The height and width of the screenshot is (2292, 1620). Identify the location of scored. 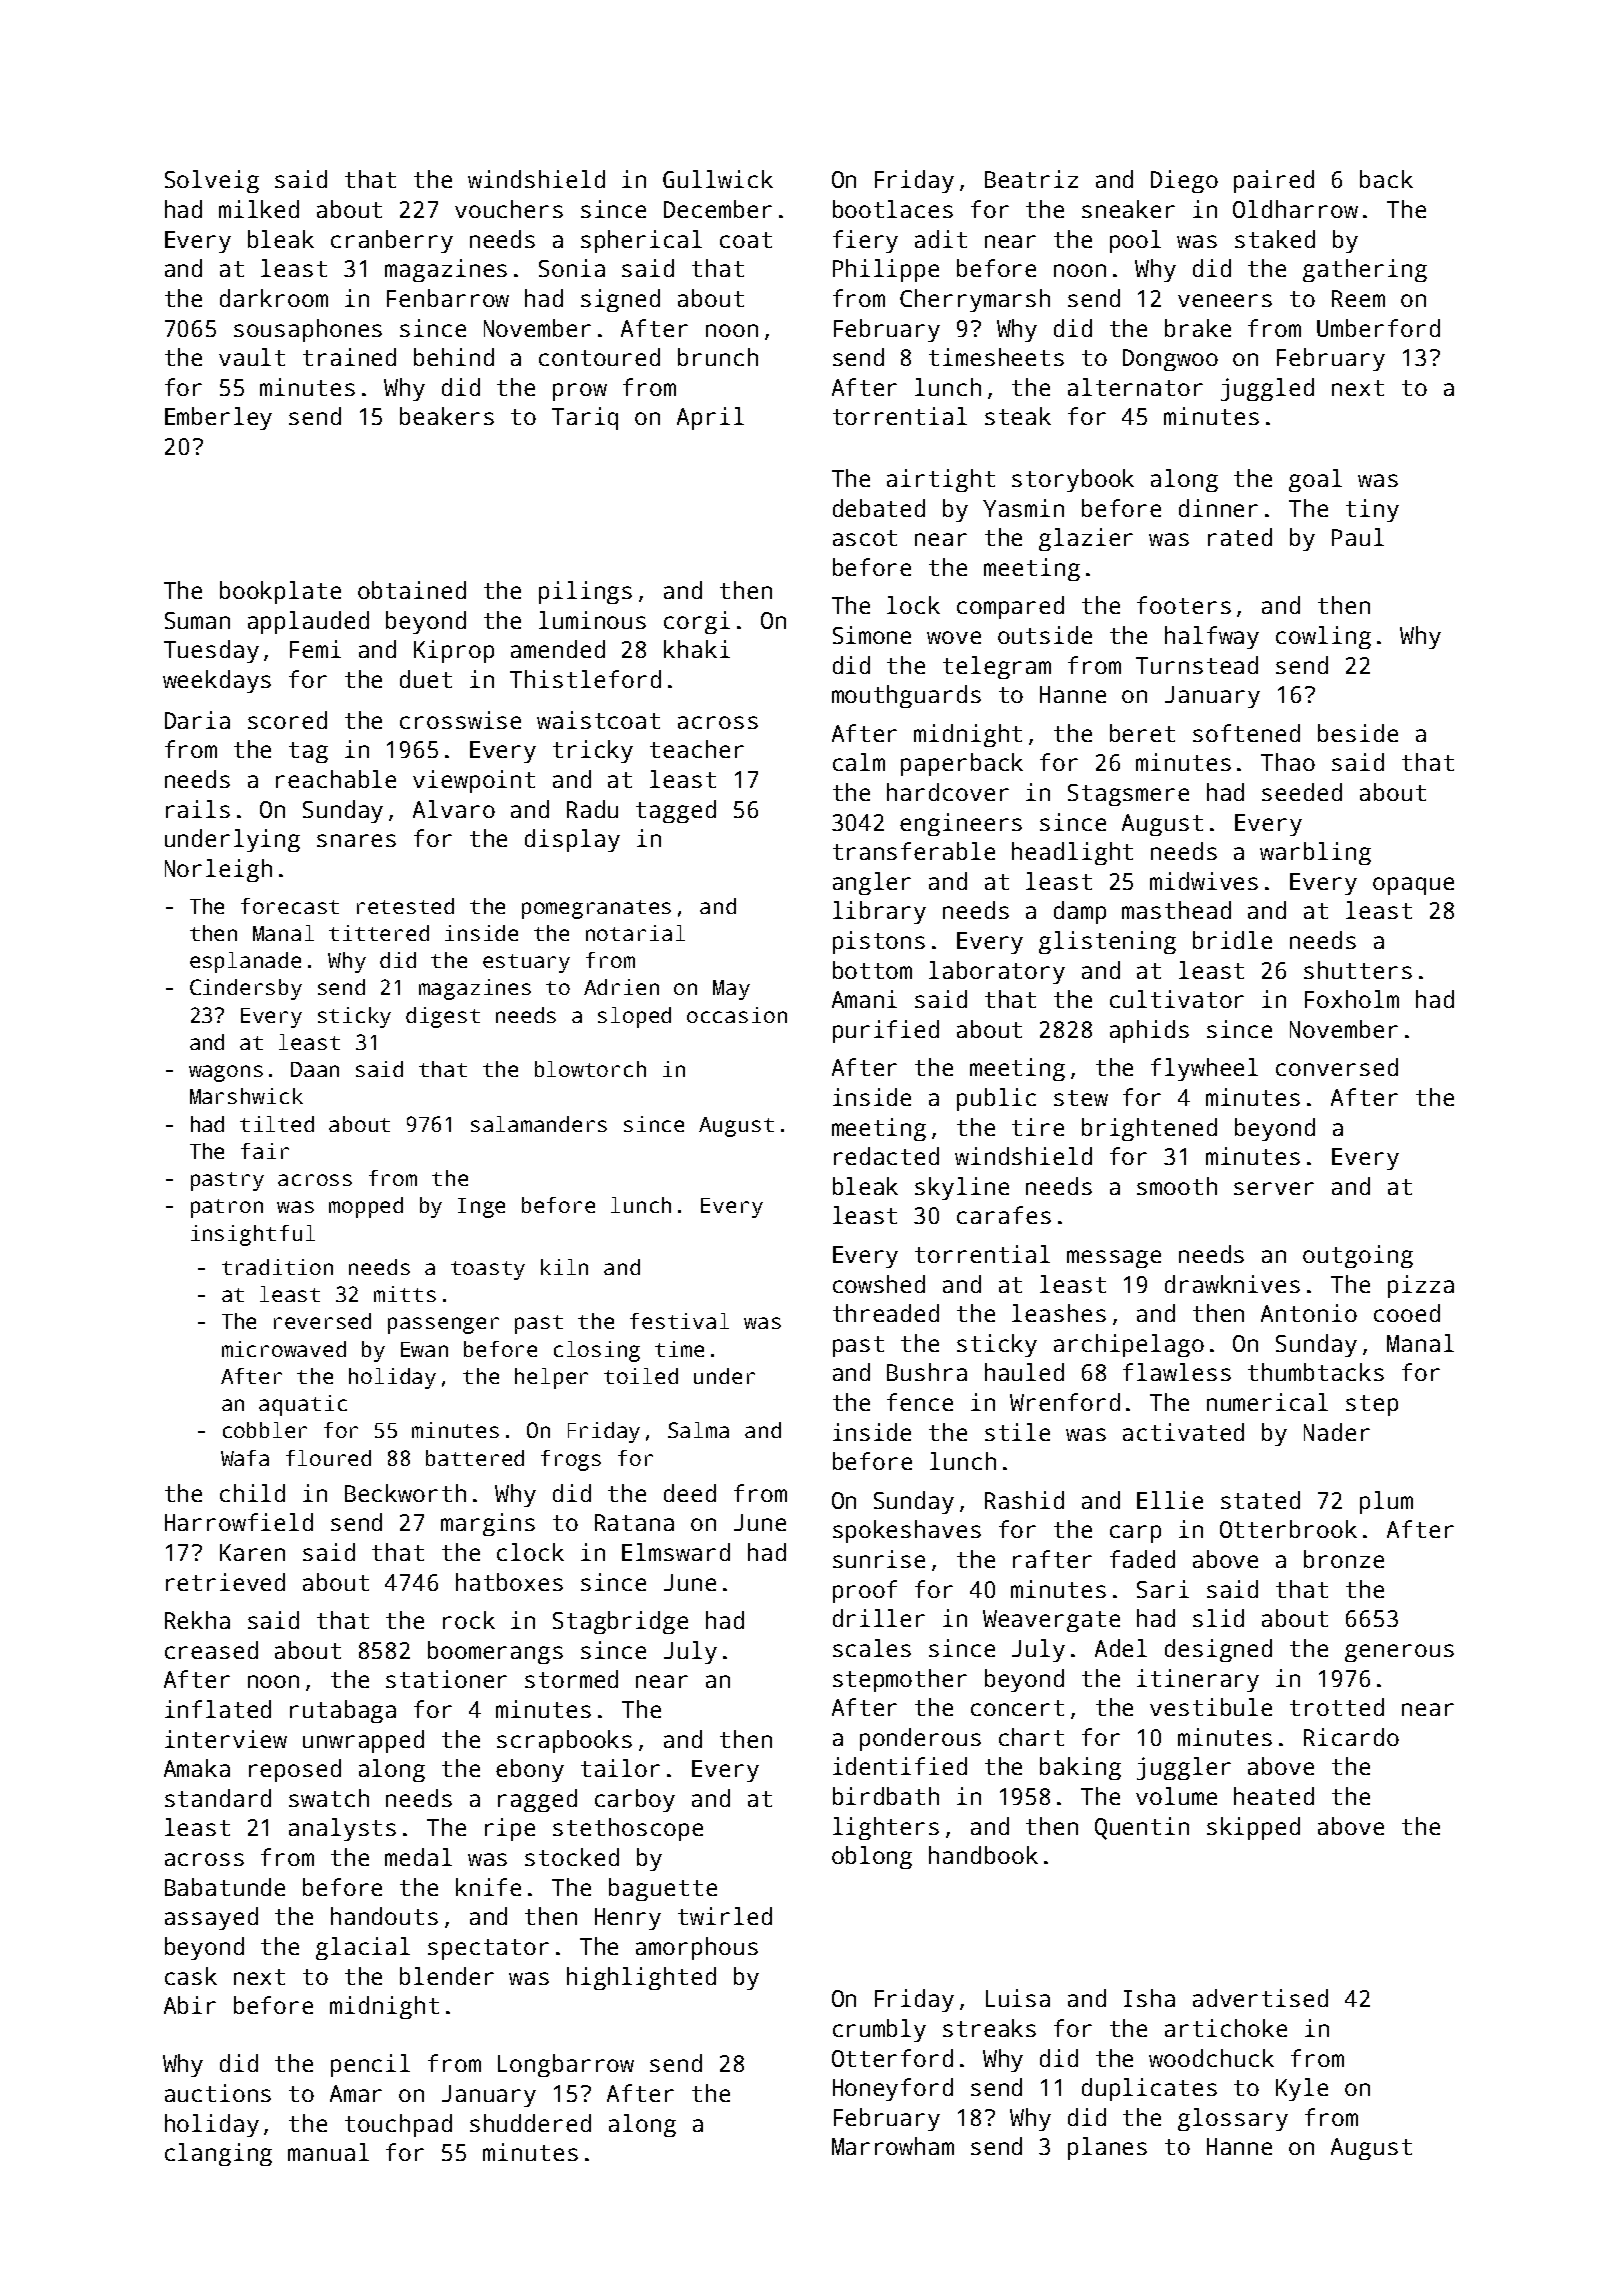
(287, 720).
